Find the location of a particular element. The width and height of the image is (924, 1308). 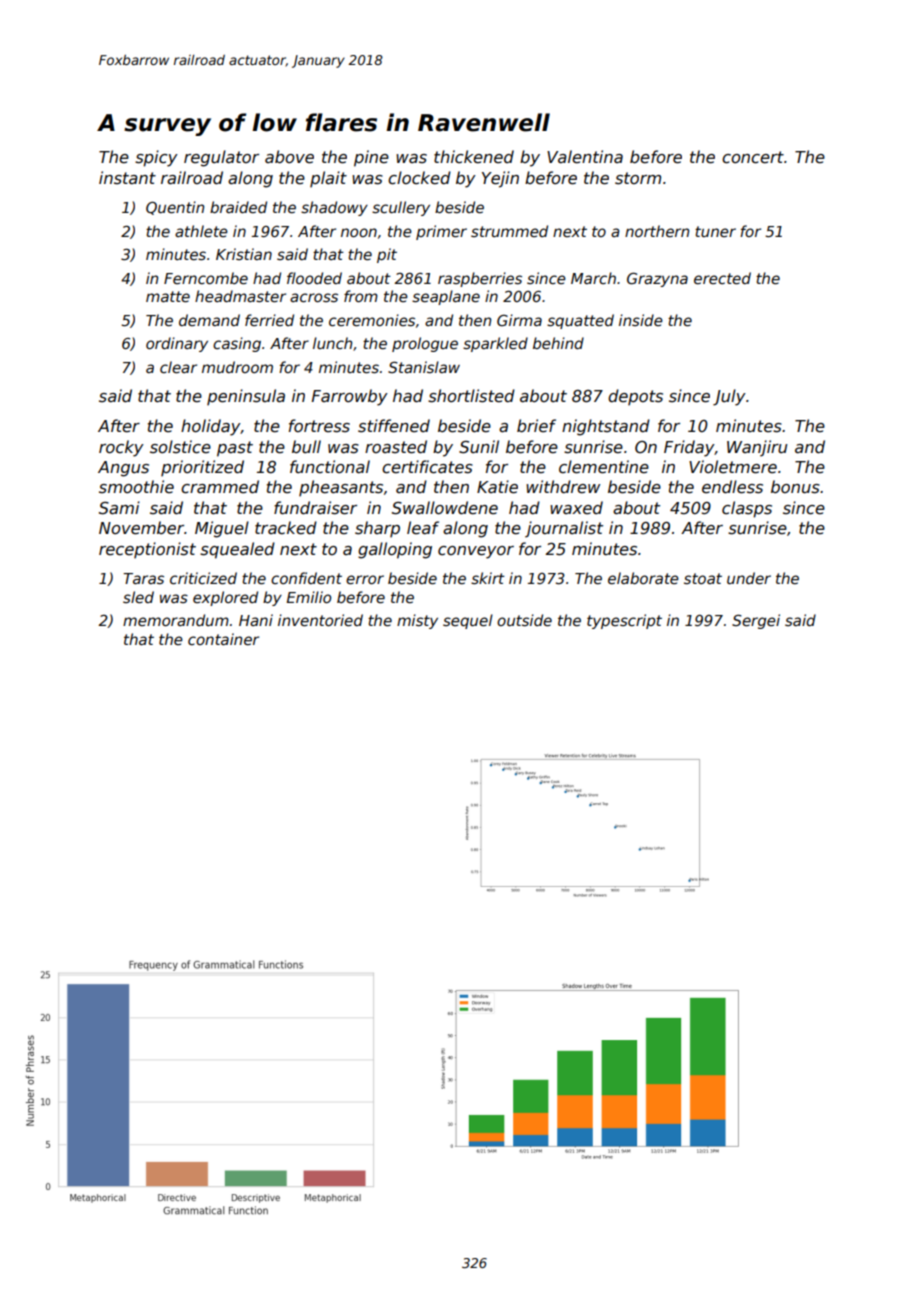

regulator is located at coordinates (221, 158).
